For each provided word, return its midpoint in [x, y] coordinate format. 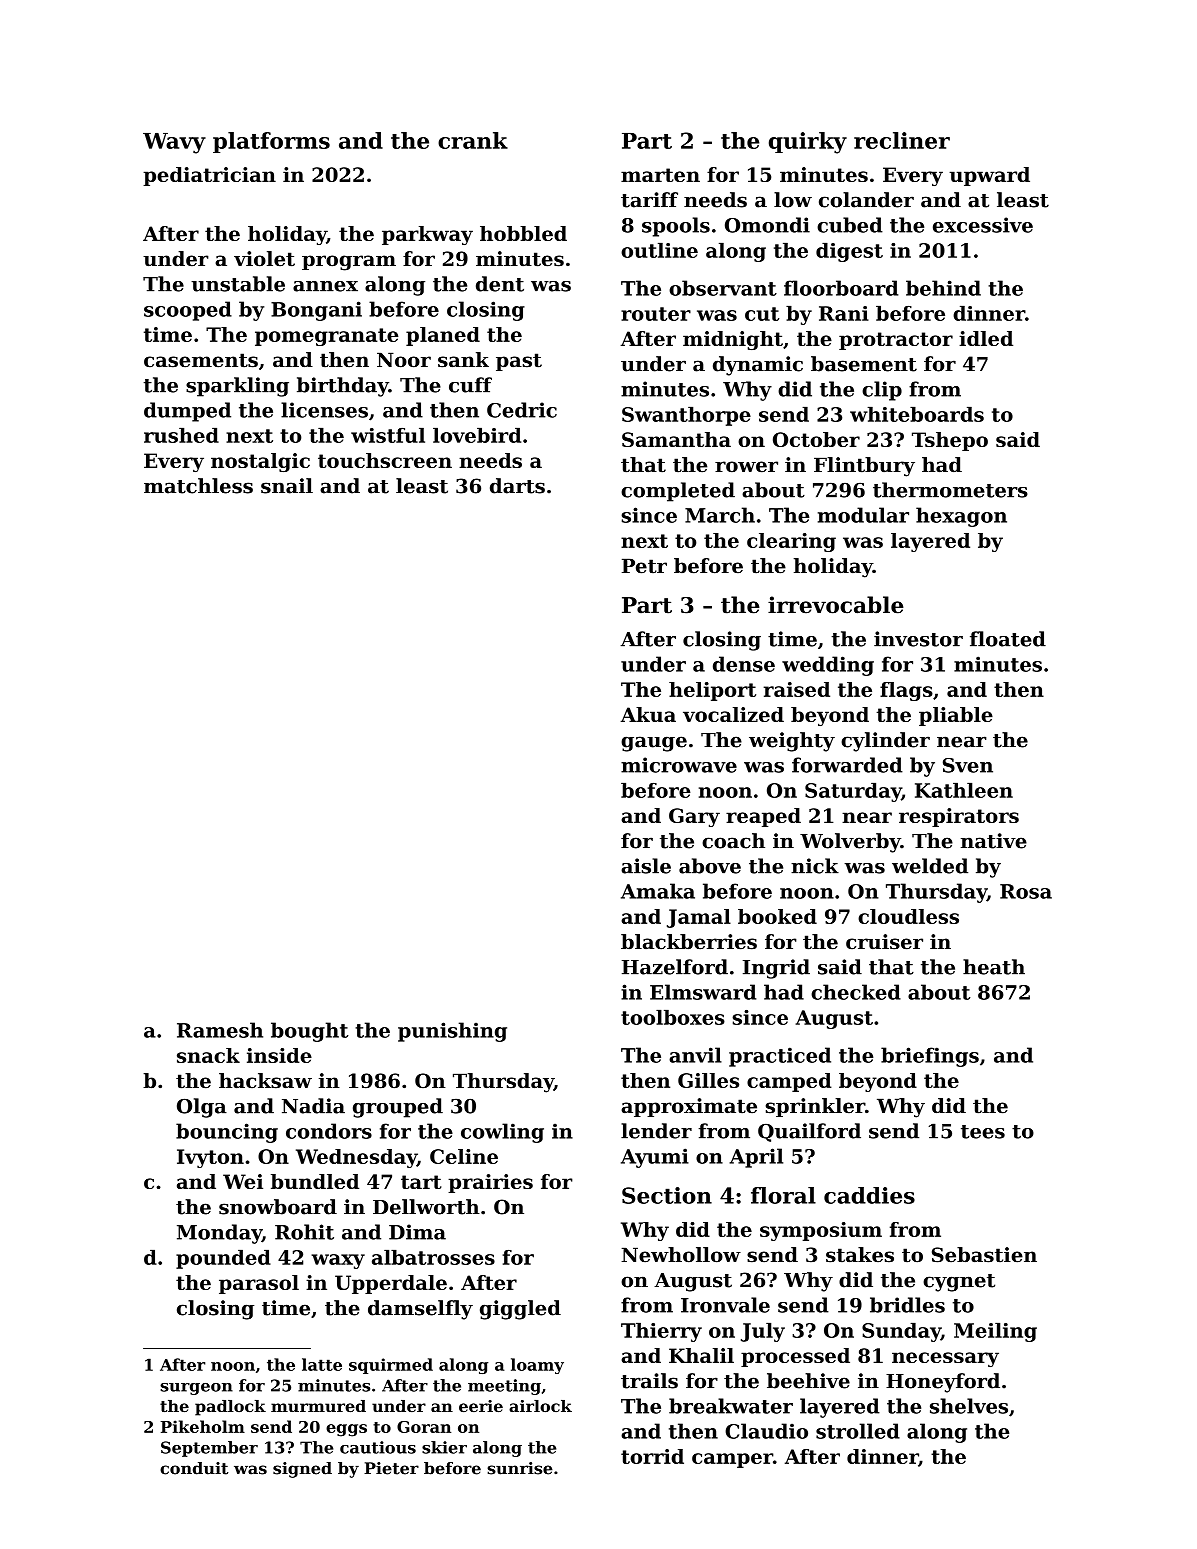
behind [943, 288]
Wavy [174, 143]
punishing [452, 1032]
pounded [223, 1259]
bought [309, 1032]
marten [660, 175]
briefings [930, 1057]
